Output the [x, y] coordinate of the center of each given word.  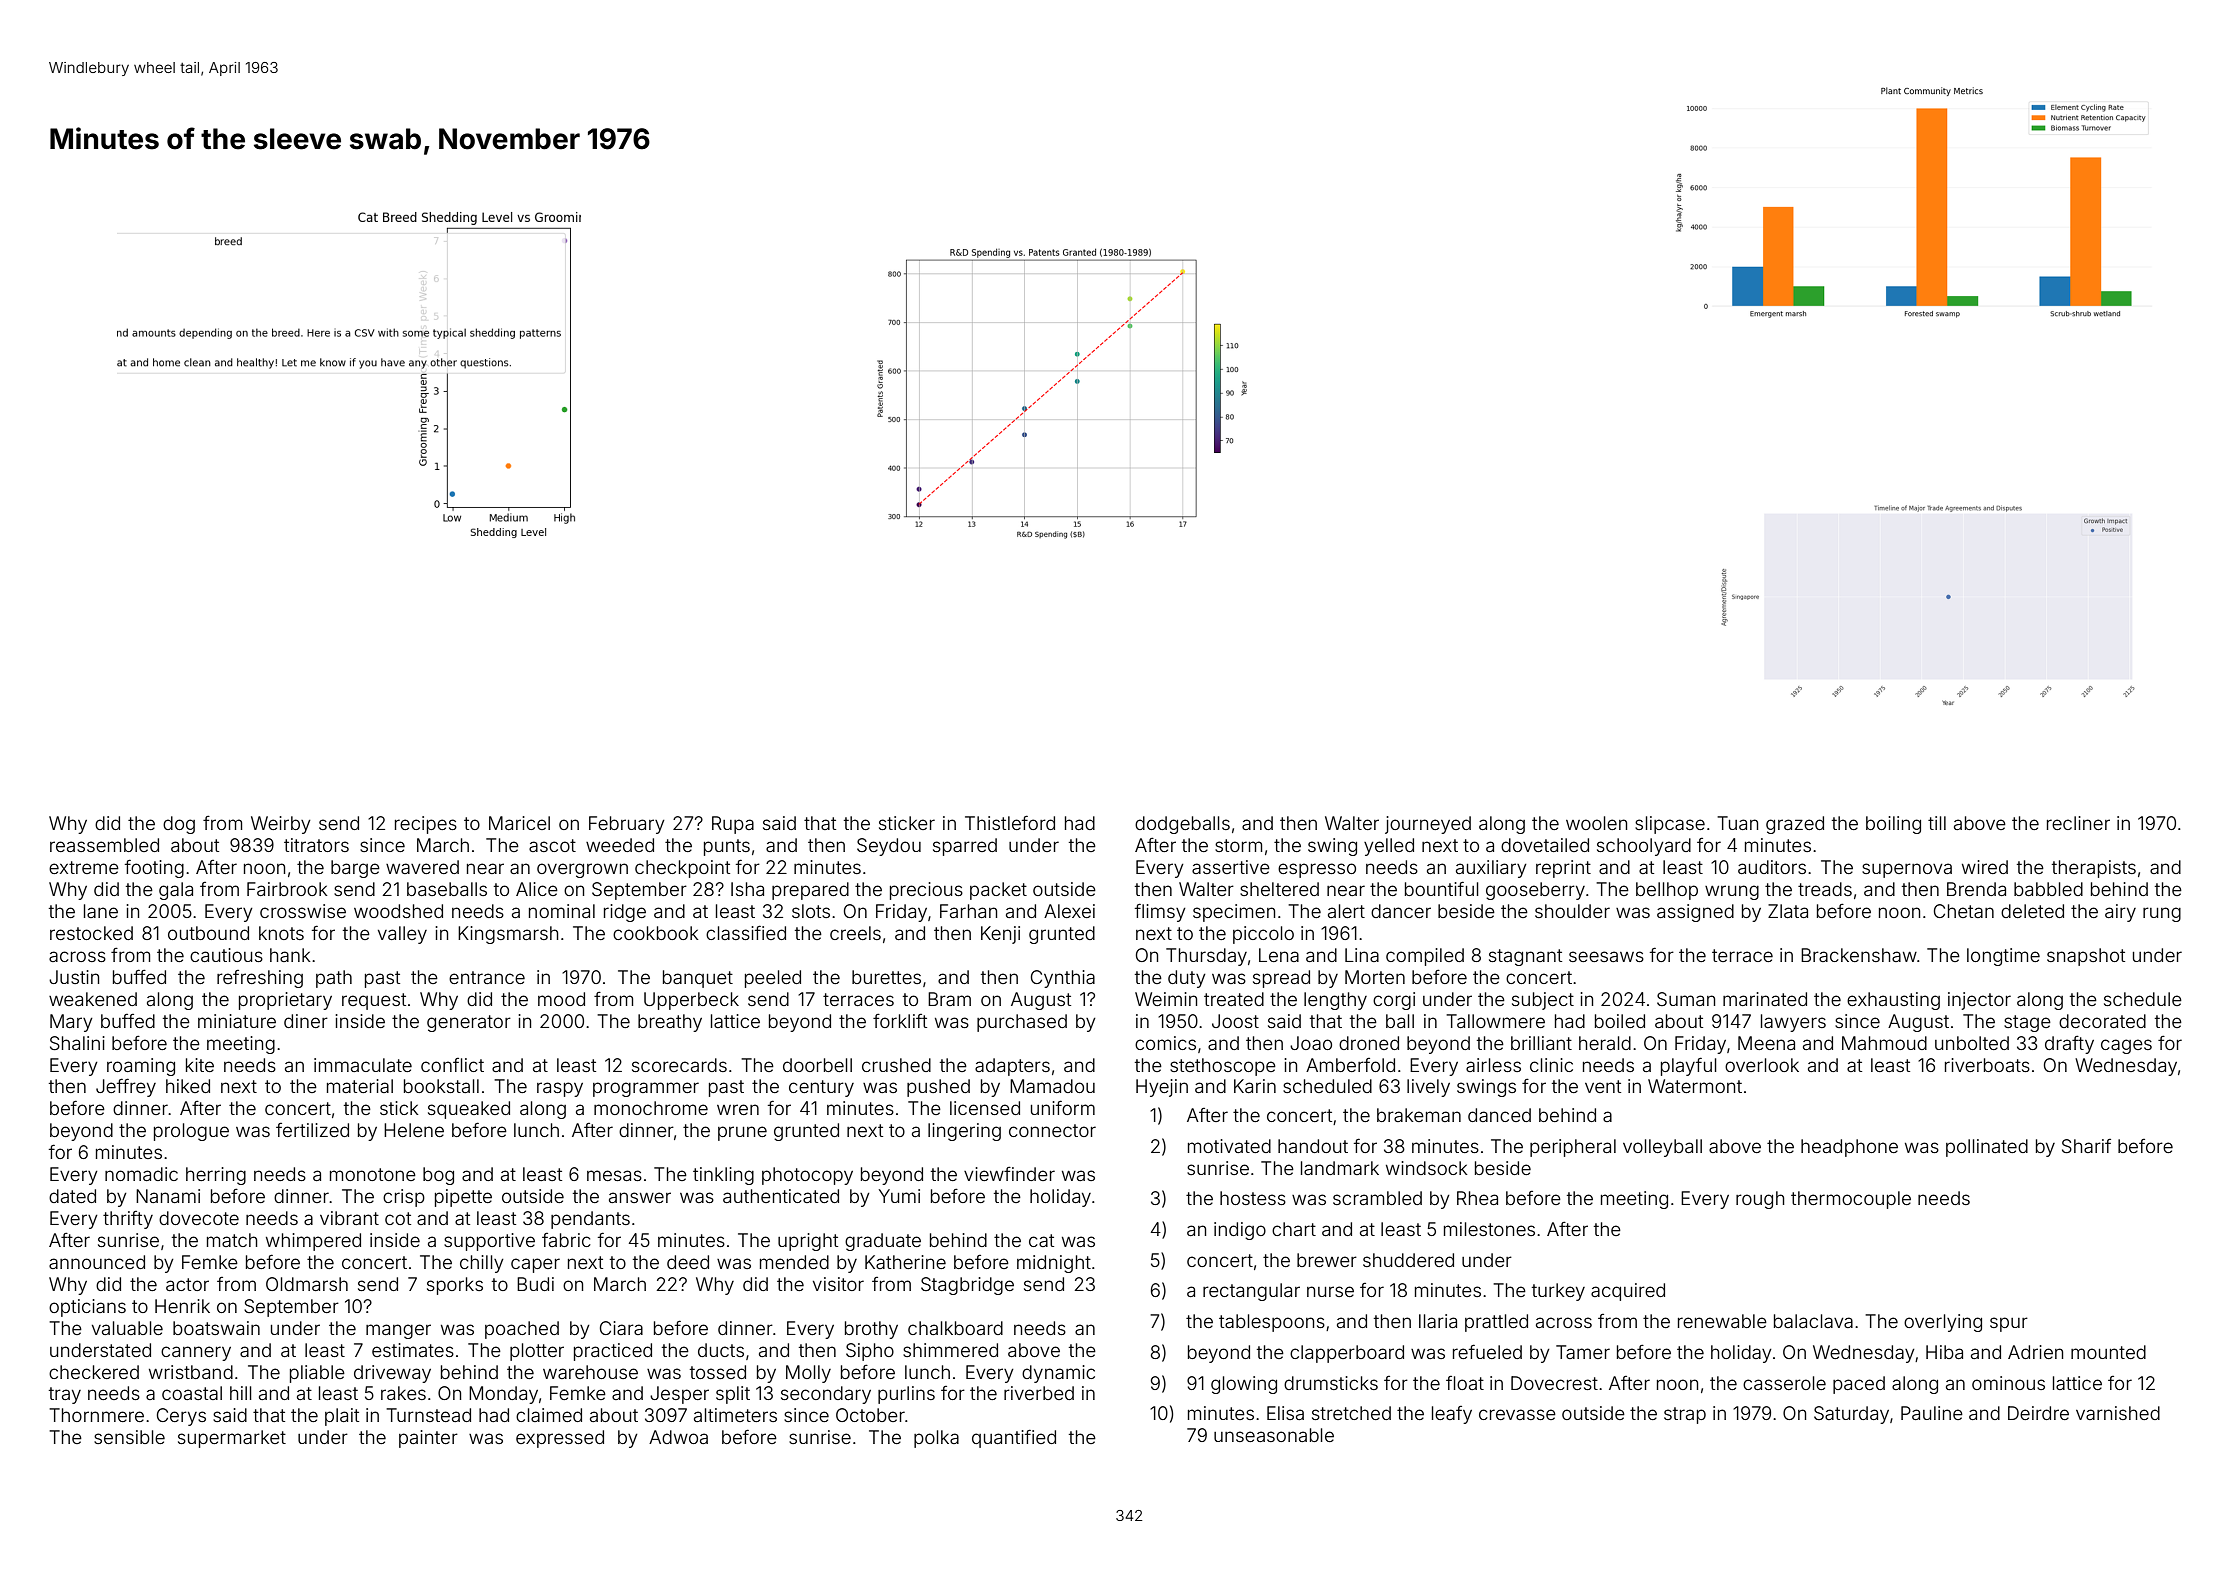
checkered [94, 1372]
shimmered [950, 1350]
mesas [614, 1175]
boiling [1893, 825]
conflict [452, 1065]
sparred [965, 847]
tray [65, 1395]
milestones [1489, 1229]
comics [1165, 1043]
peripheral [1573, 1148]
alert [1346, 911]
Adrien [2035, 1352]
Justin [74, 977]
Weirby [281, 825]
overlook [1762, 1065]
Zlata [1788, 911]
